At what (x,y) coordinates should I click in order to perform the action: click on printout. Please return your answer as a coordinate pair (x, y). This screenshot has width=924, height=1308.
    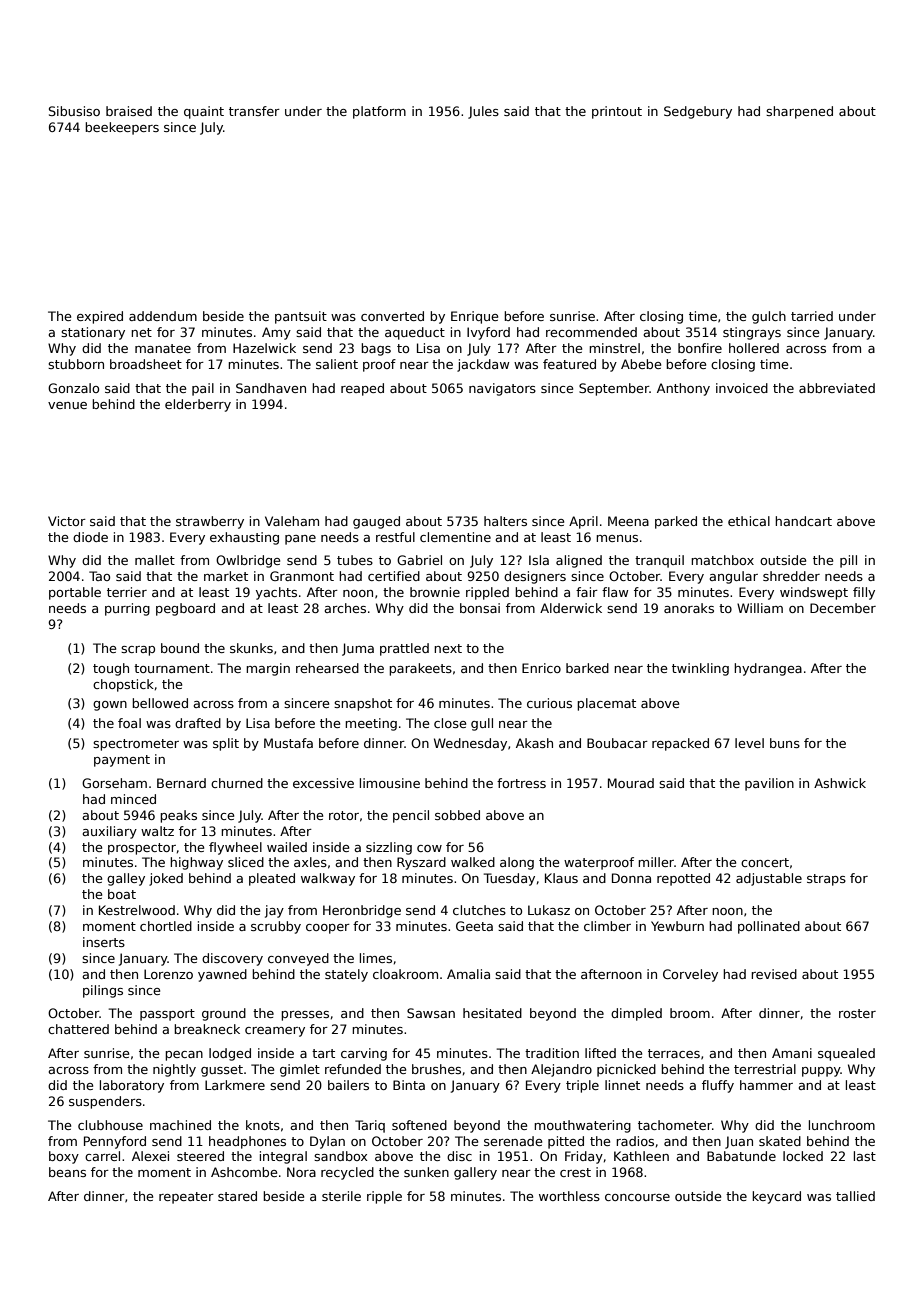
    Looking at the image, I should click on (617, 112).
